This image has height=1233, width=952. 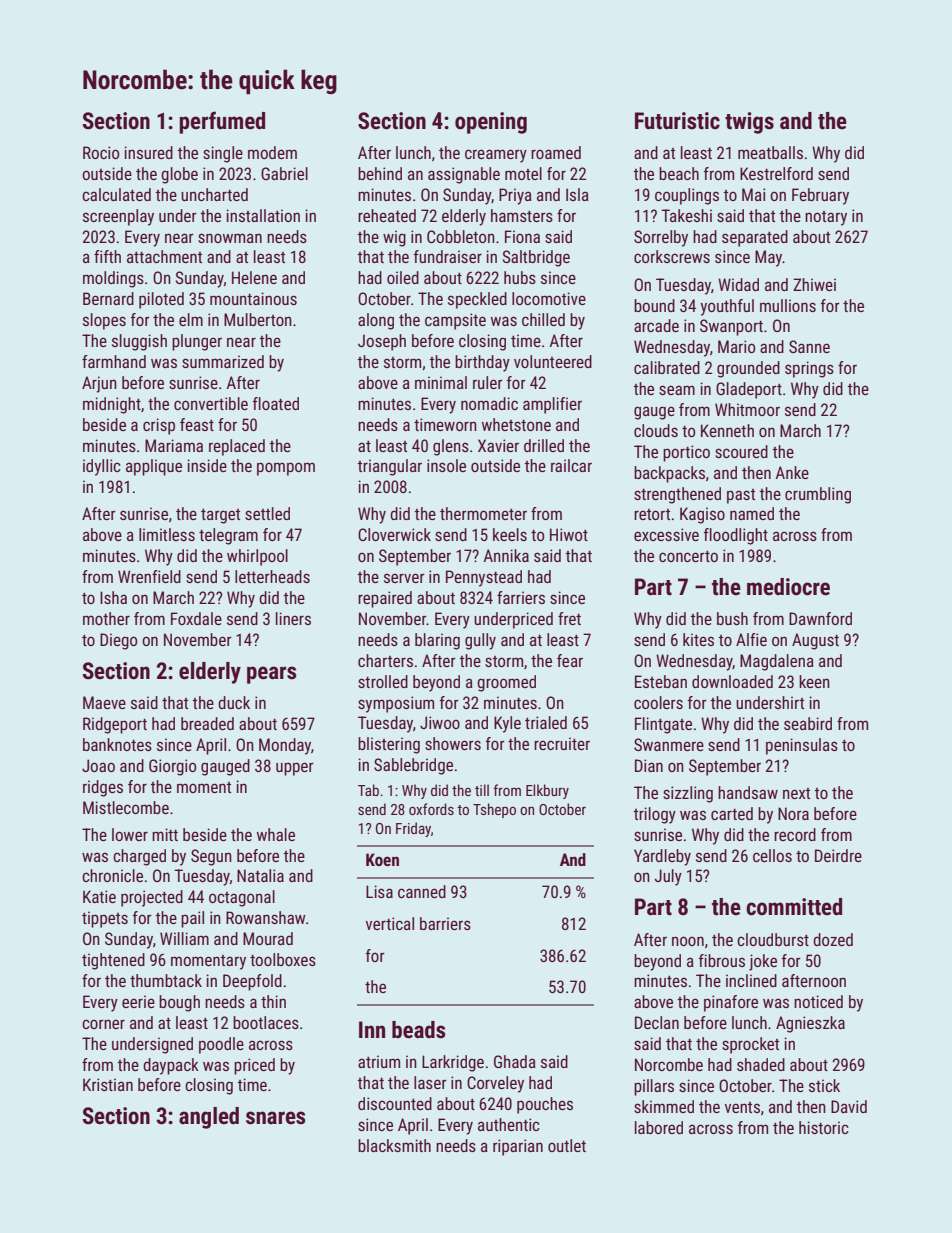 I want to click on cellos, so click(x=772, y=855).
